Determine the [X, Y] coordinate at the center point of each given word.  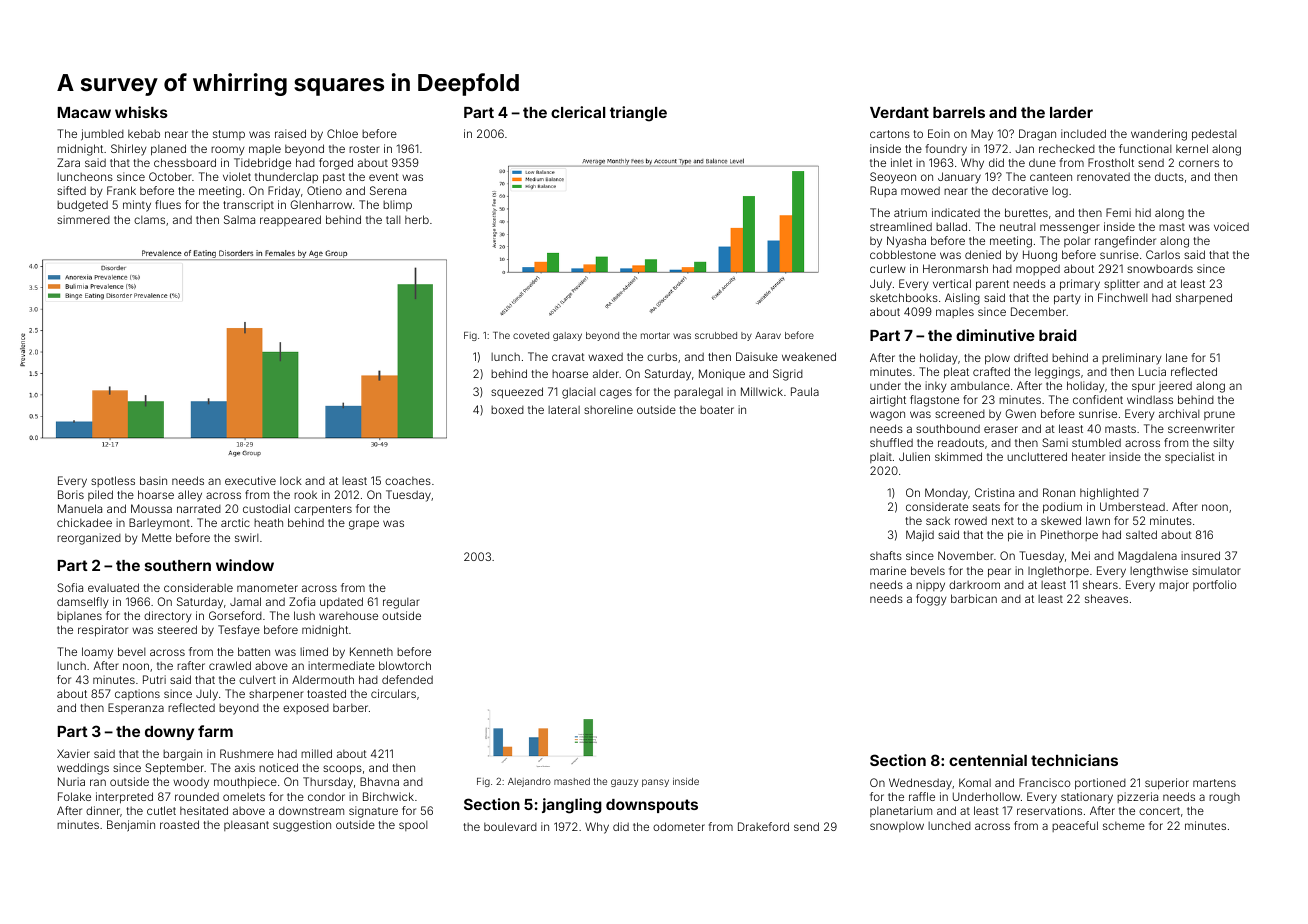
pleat [956, 373]
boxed [507, 410]
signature [373, 812]
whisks [141, 112]
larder [1071, 112]
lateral [564, 410]
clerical [578, 112]
